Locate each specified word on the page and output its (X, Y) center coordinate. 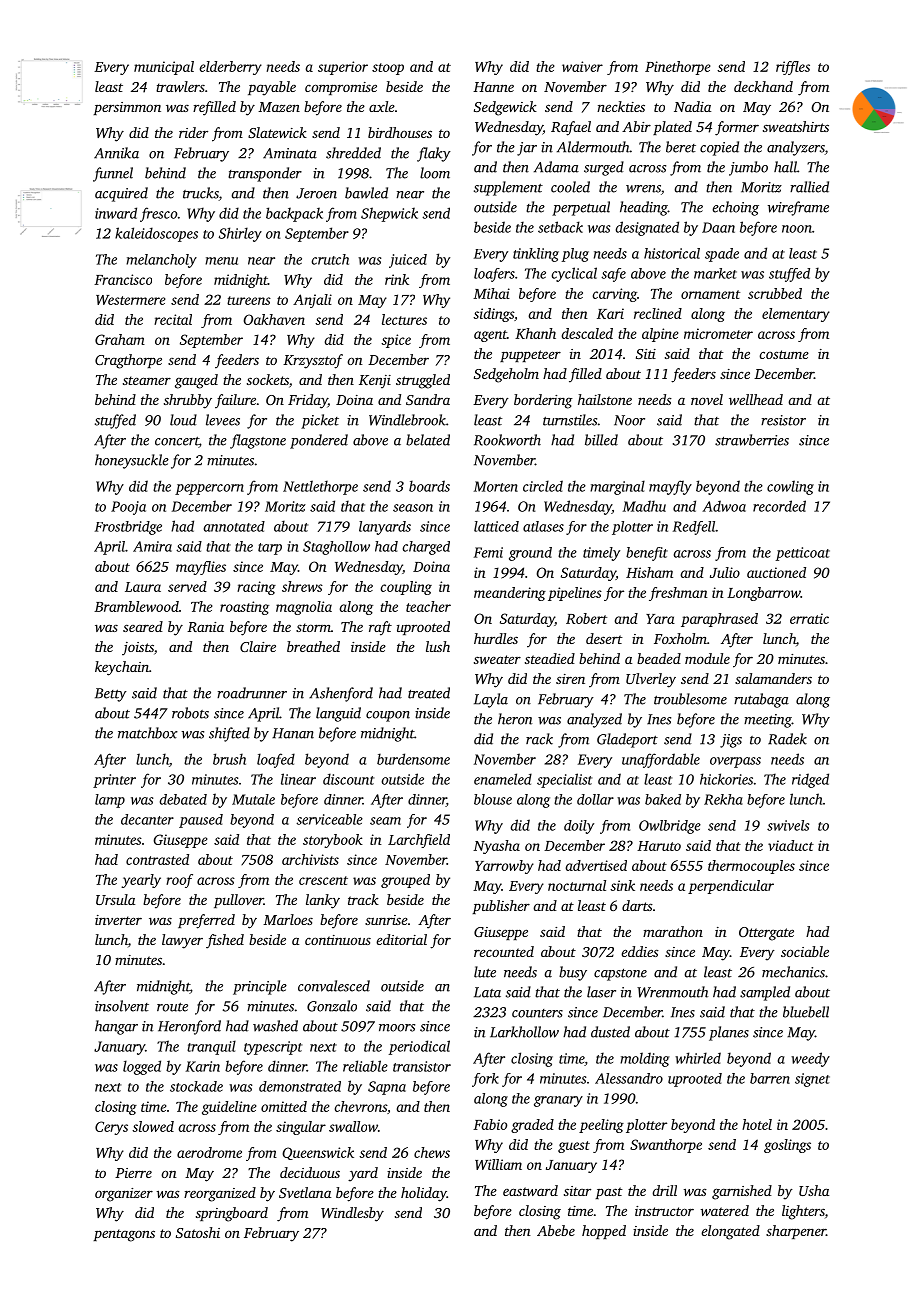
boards (429, 486)
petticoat (803, 554)
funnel (113, 174)
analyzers (796, 148)
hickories (726, 779)
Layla (491, 700)
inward (116, 213)
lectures (404, 319)
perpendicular (731, 887)
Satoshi (198, 1232)
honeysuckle (132, 461)
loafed (276, 760)
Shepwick (389, 214)
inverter (118, 920)
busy (573, 973)
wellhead (756, 399)
